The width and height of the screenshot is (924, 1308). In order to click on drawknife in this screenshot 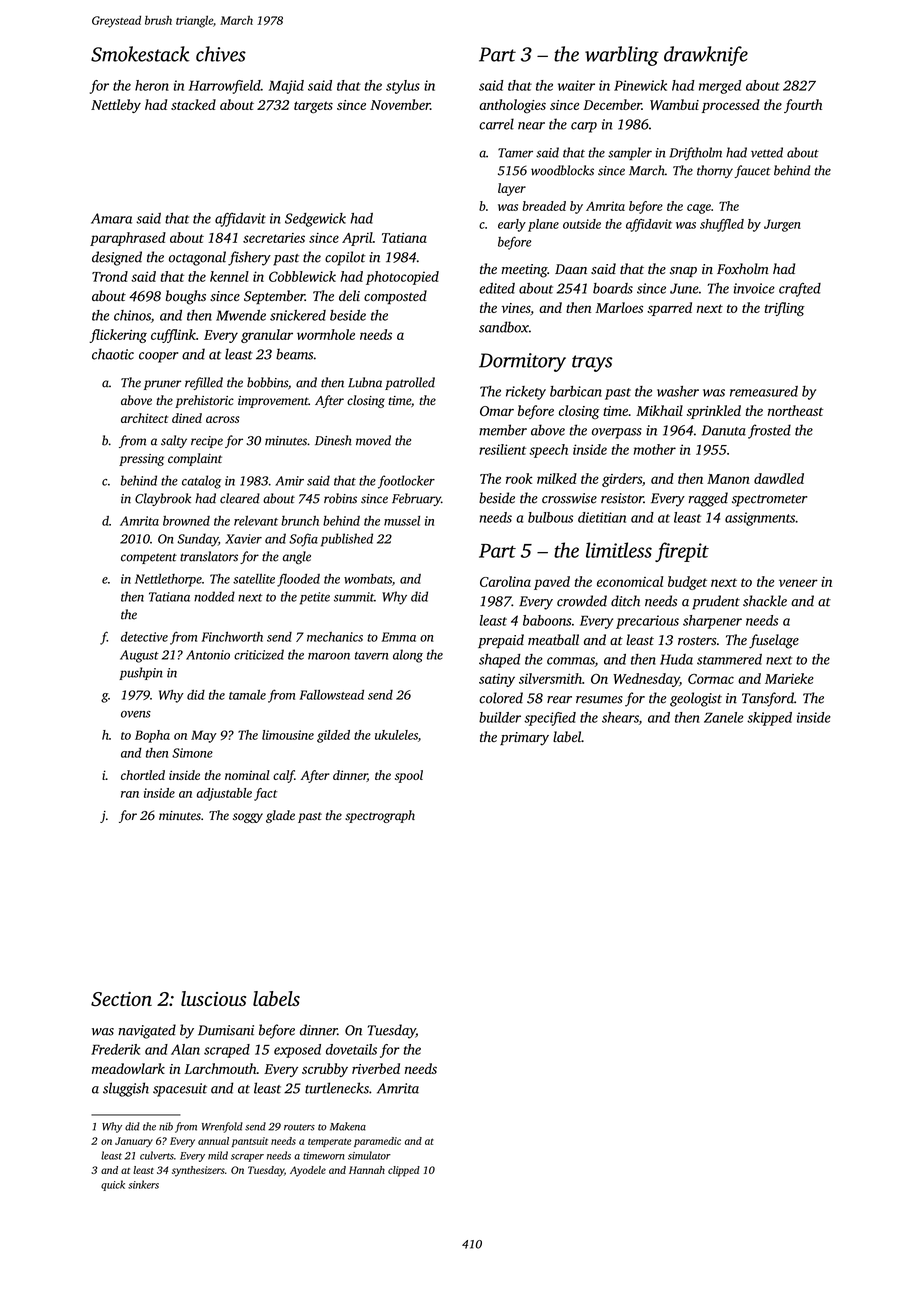, I will do `click(706, 56)`.
